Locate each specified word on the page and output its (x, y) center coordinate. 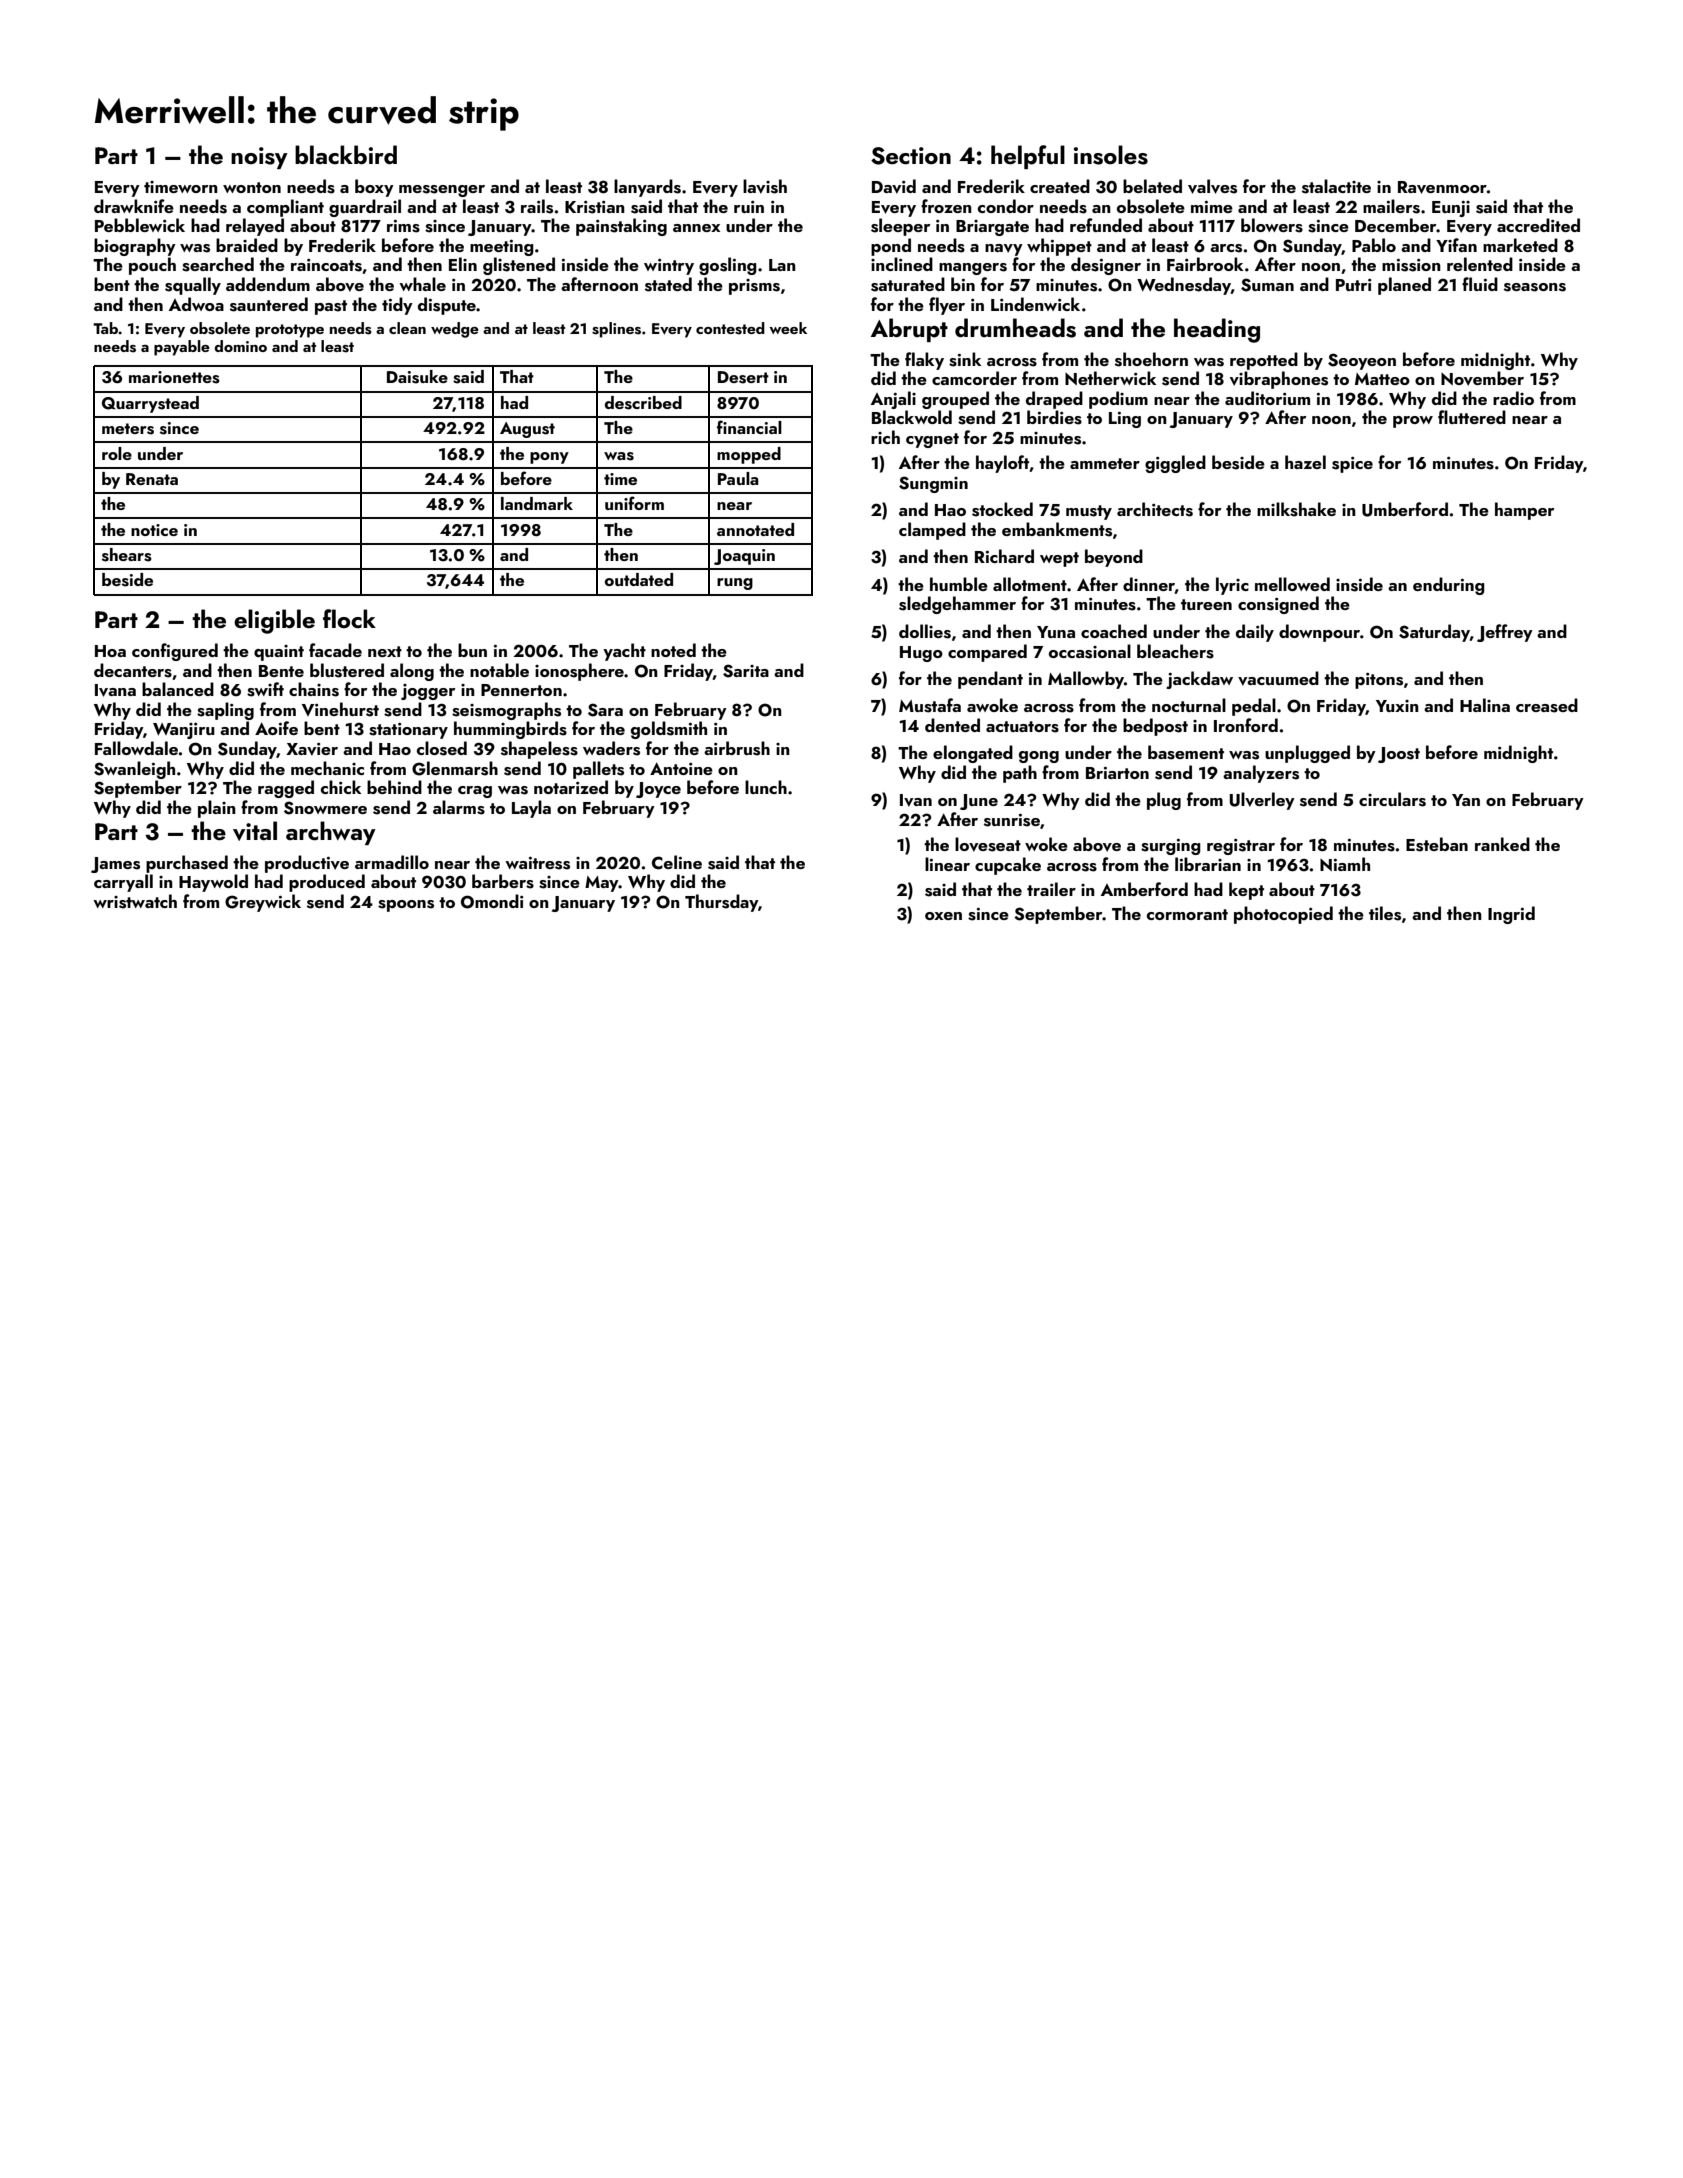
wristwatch (135, 901)
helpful (1028, 157)
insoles (1111, 155)
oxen (943, 916)
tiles (1385, 913)
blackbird (346, 154)
